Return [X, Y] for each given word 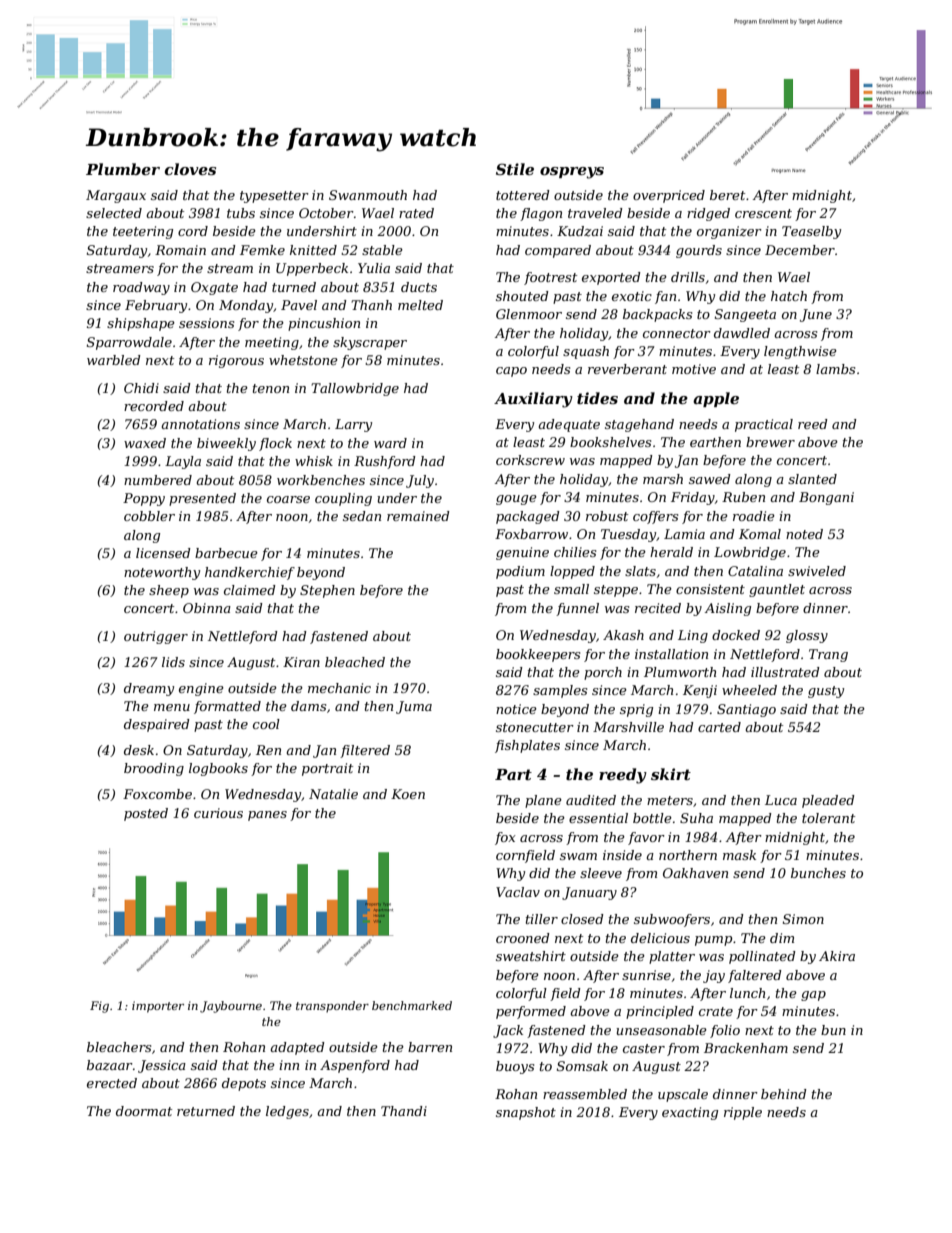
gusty [826, 692]
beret [727, 195]
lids [173, 662]
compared [558, 251]
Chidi [141, 388]
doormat [144, 1111]
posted [146, 814]
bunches [818, 873]
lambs [835, 369]
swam [578, 856]
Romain [180, 250]
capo [511, 372]
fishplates [527, 746]
